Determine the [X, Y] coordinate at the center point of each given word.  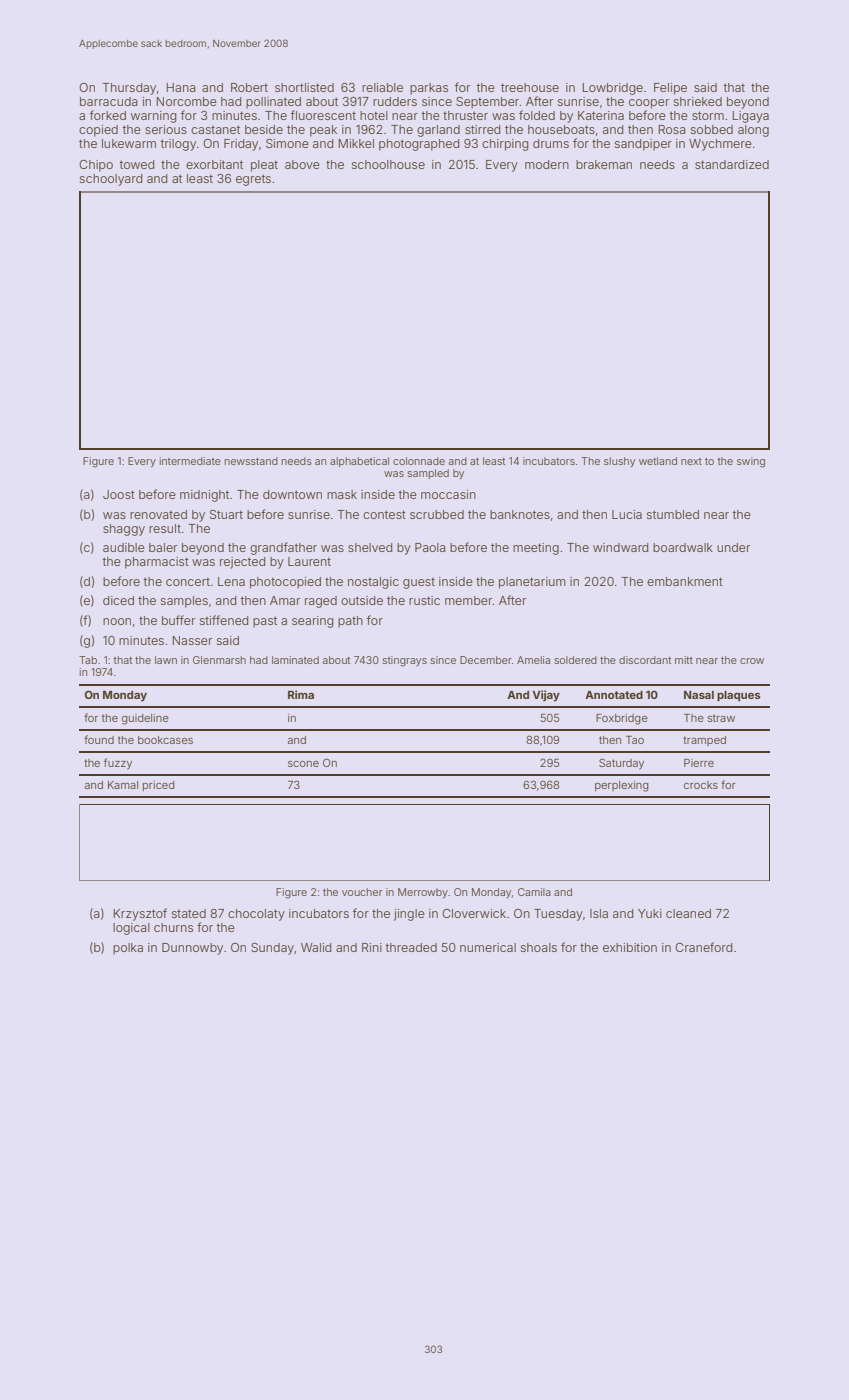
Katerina [601, 115]
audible [124, 547]
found [99, 739]
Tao [635, 740]
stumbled [673, 514]
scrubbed [437, 514]
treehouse [530, 87]
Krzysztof [140, 914]
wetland [658, 461]
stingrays [405, 661]
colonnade [419, 461]
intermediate [190, 461]
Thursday [129, 89]
